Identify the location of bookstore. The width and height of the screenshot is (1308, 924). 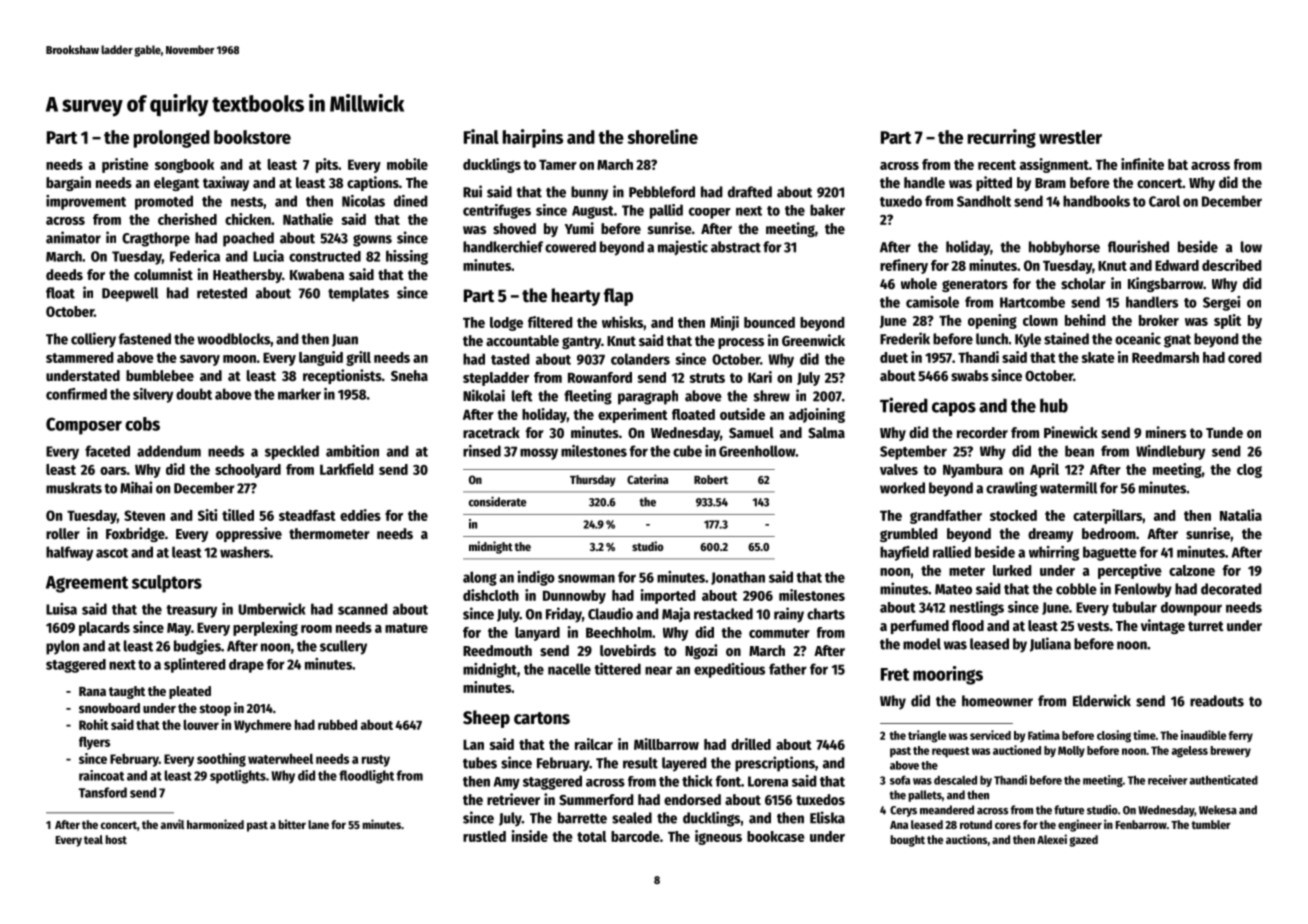
(252, 137).
